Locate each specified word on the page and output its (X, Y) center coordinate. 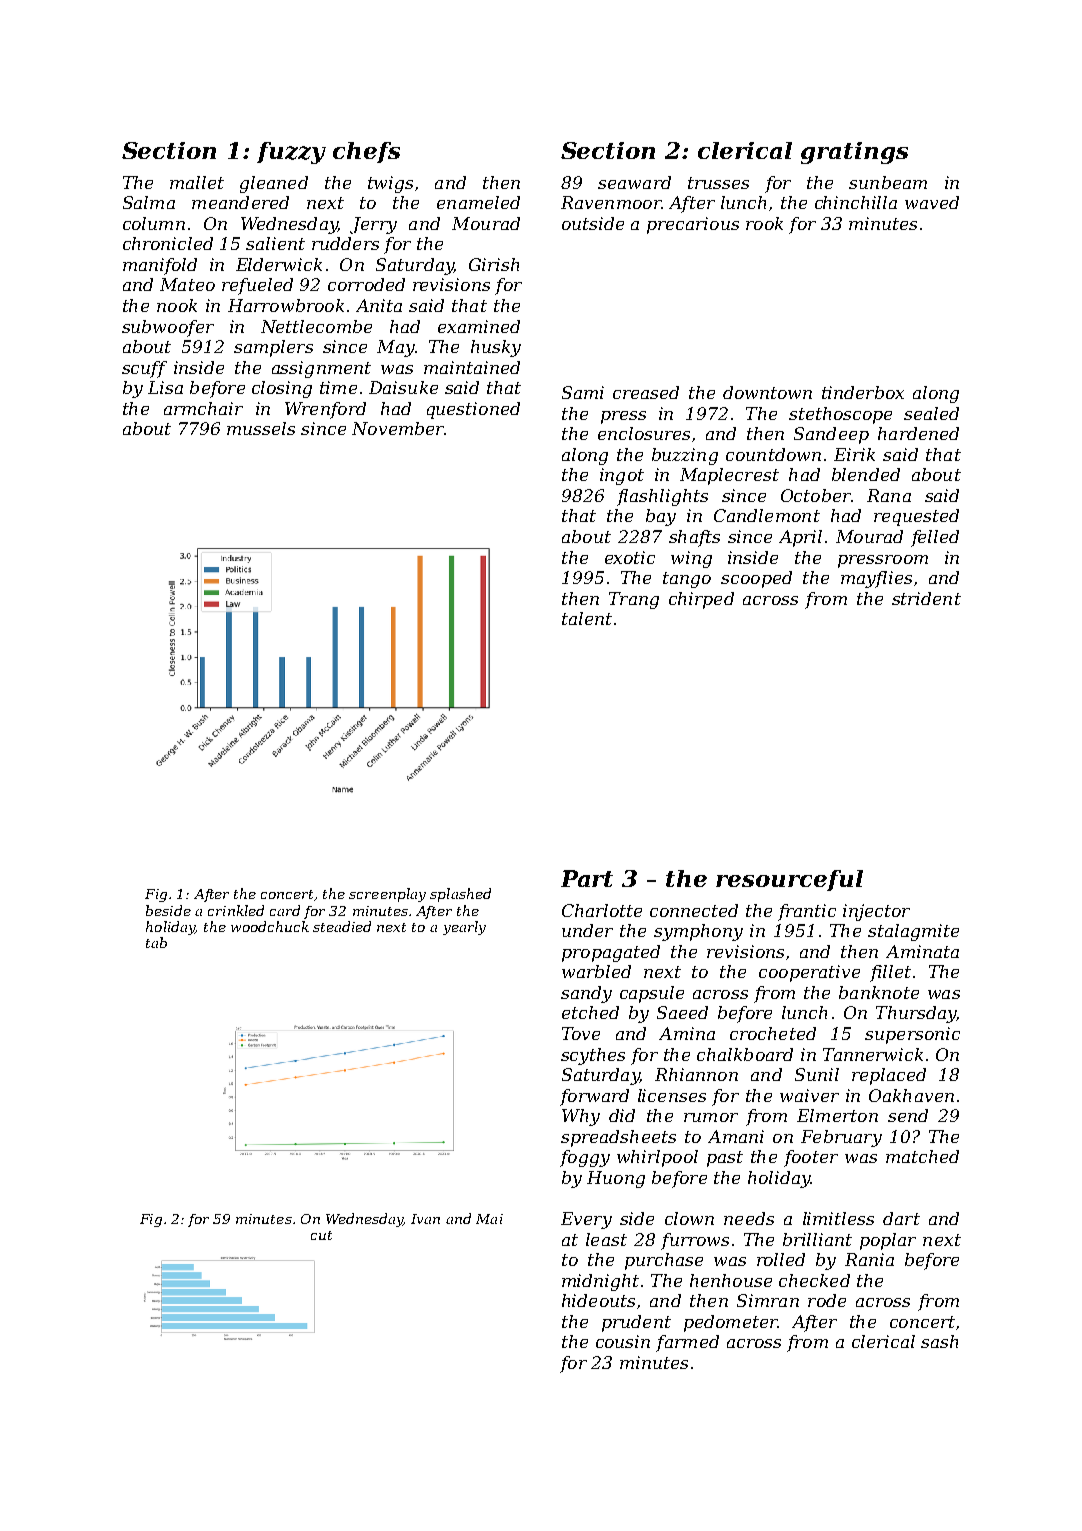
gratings (854, 153)
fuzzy (291, 153)
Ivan (425, 1219)
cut (321, 1235)
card (285, 910)
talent (587, 618)
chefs (366, 152)
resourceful (789, 880)
